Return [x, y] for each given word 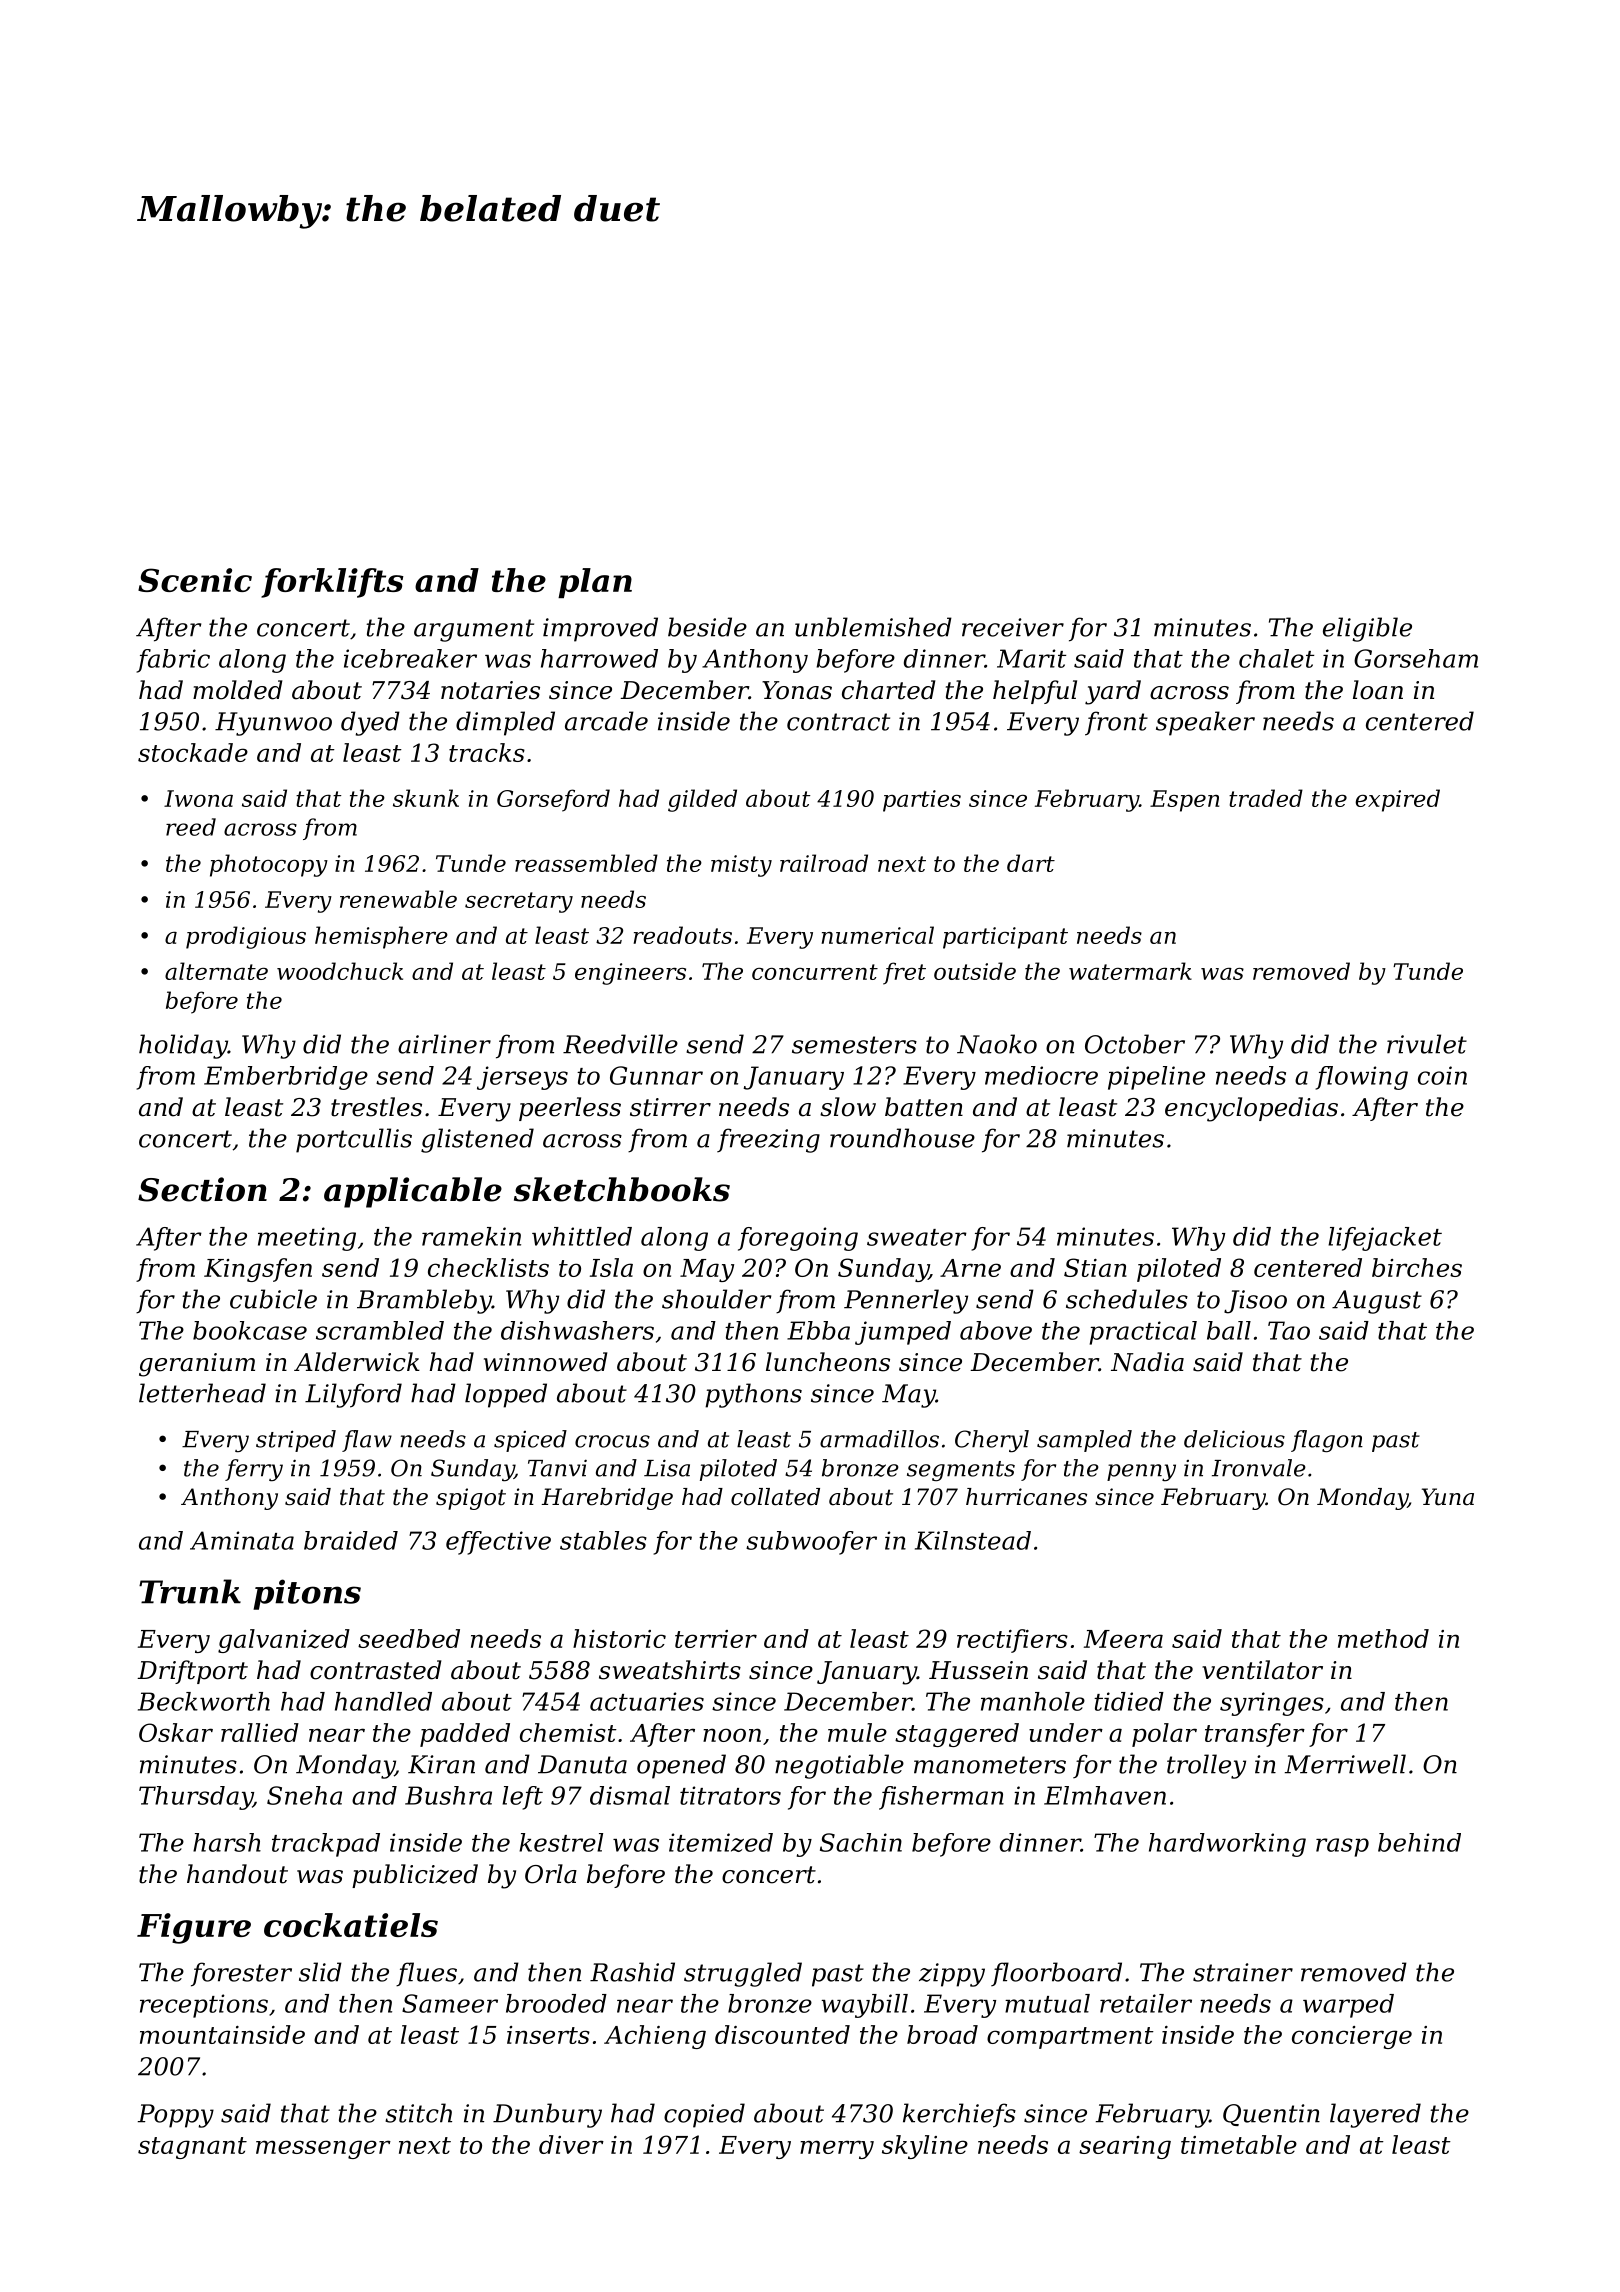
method [1383, 1638]
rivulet [1427, 1044]
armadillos [879, 1439]
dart [1031, 863]
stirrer [670, 1107]
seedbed [409, 1638]
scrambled [380, 1330]
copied [704, 2115]
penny [1141, 1473]
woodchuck [340, 971]
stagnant [192, 2148]
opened [681, 1766]
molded [237, 690]
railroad [824, 863]
